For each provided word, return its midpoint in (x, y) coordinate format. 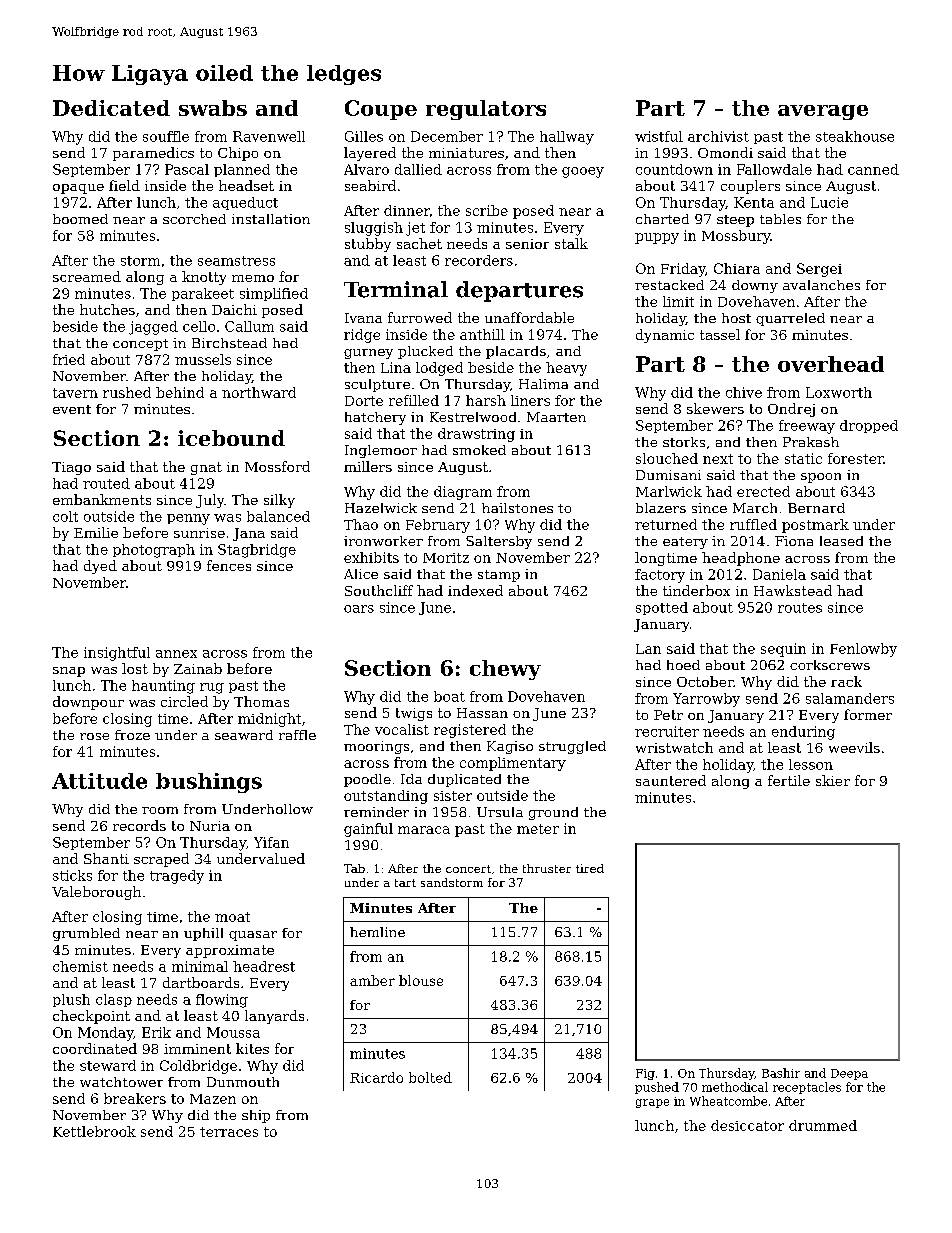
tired (590, 868)
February (438, 526)
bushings (209, 783)
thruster (547, 868)
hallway (567, 138)
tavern (75, 393)
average (823, 112)
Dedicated (111, 108)
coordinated (95, 1048)
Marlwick (669, 491)
